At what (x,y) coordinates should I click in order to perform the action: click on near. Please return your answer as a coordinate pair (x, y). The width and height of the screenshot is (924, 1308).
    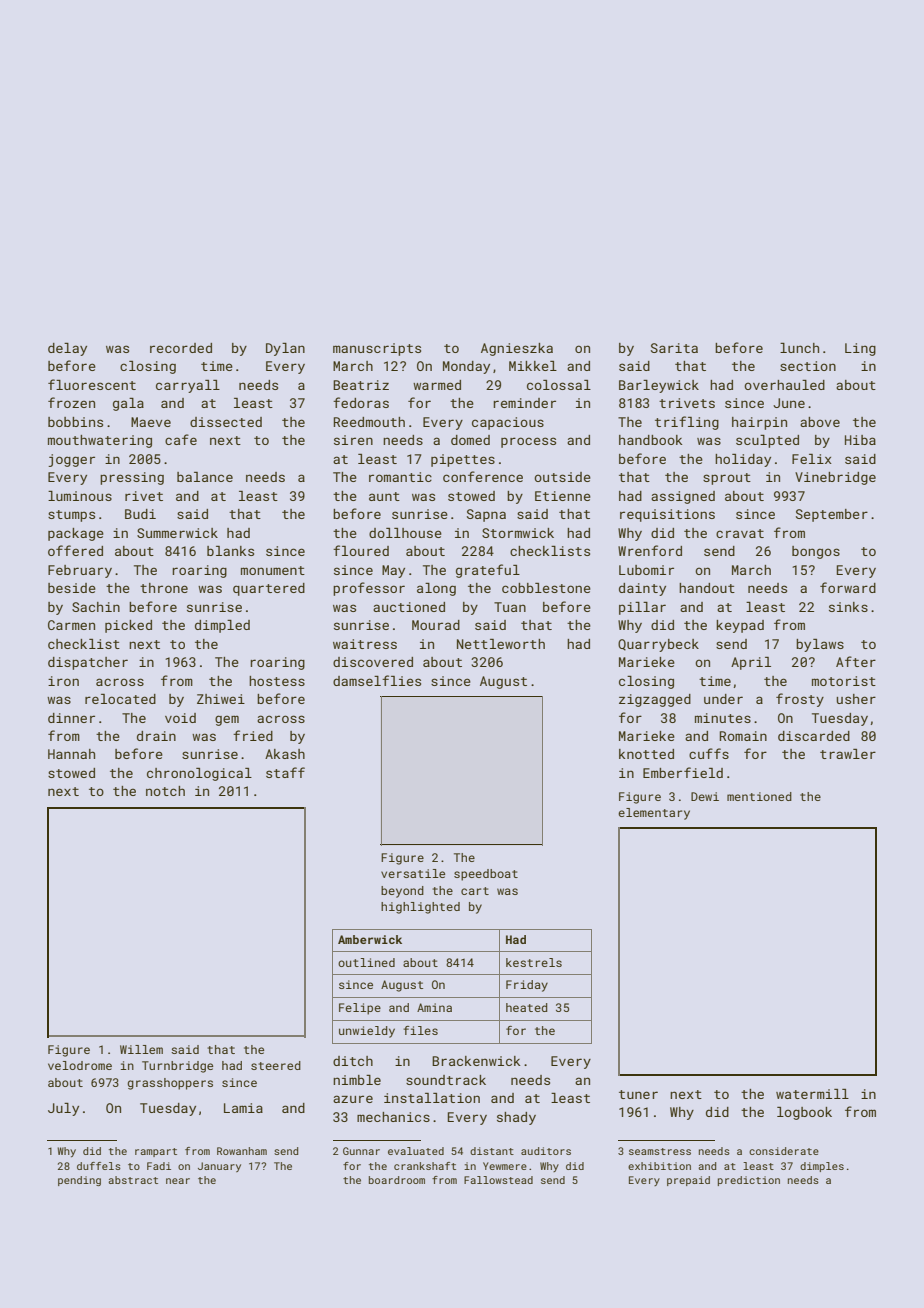
    Looking at the image, I should click on (178, 1181).
